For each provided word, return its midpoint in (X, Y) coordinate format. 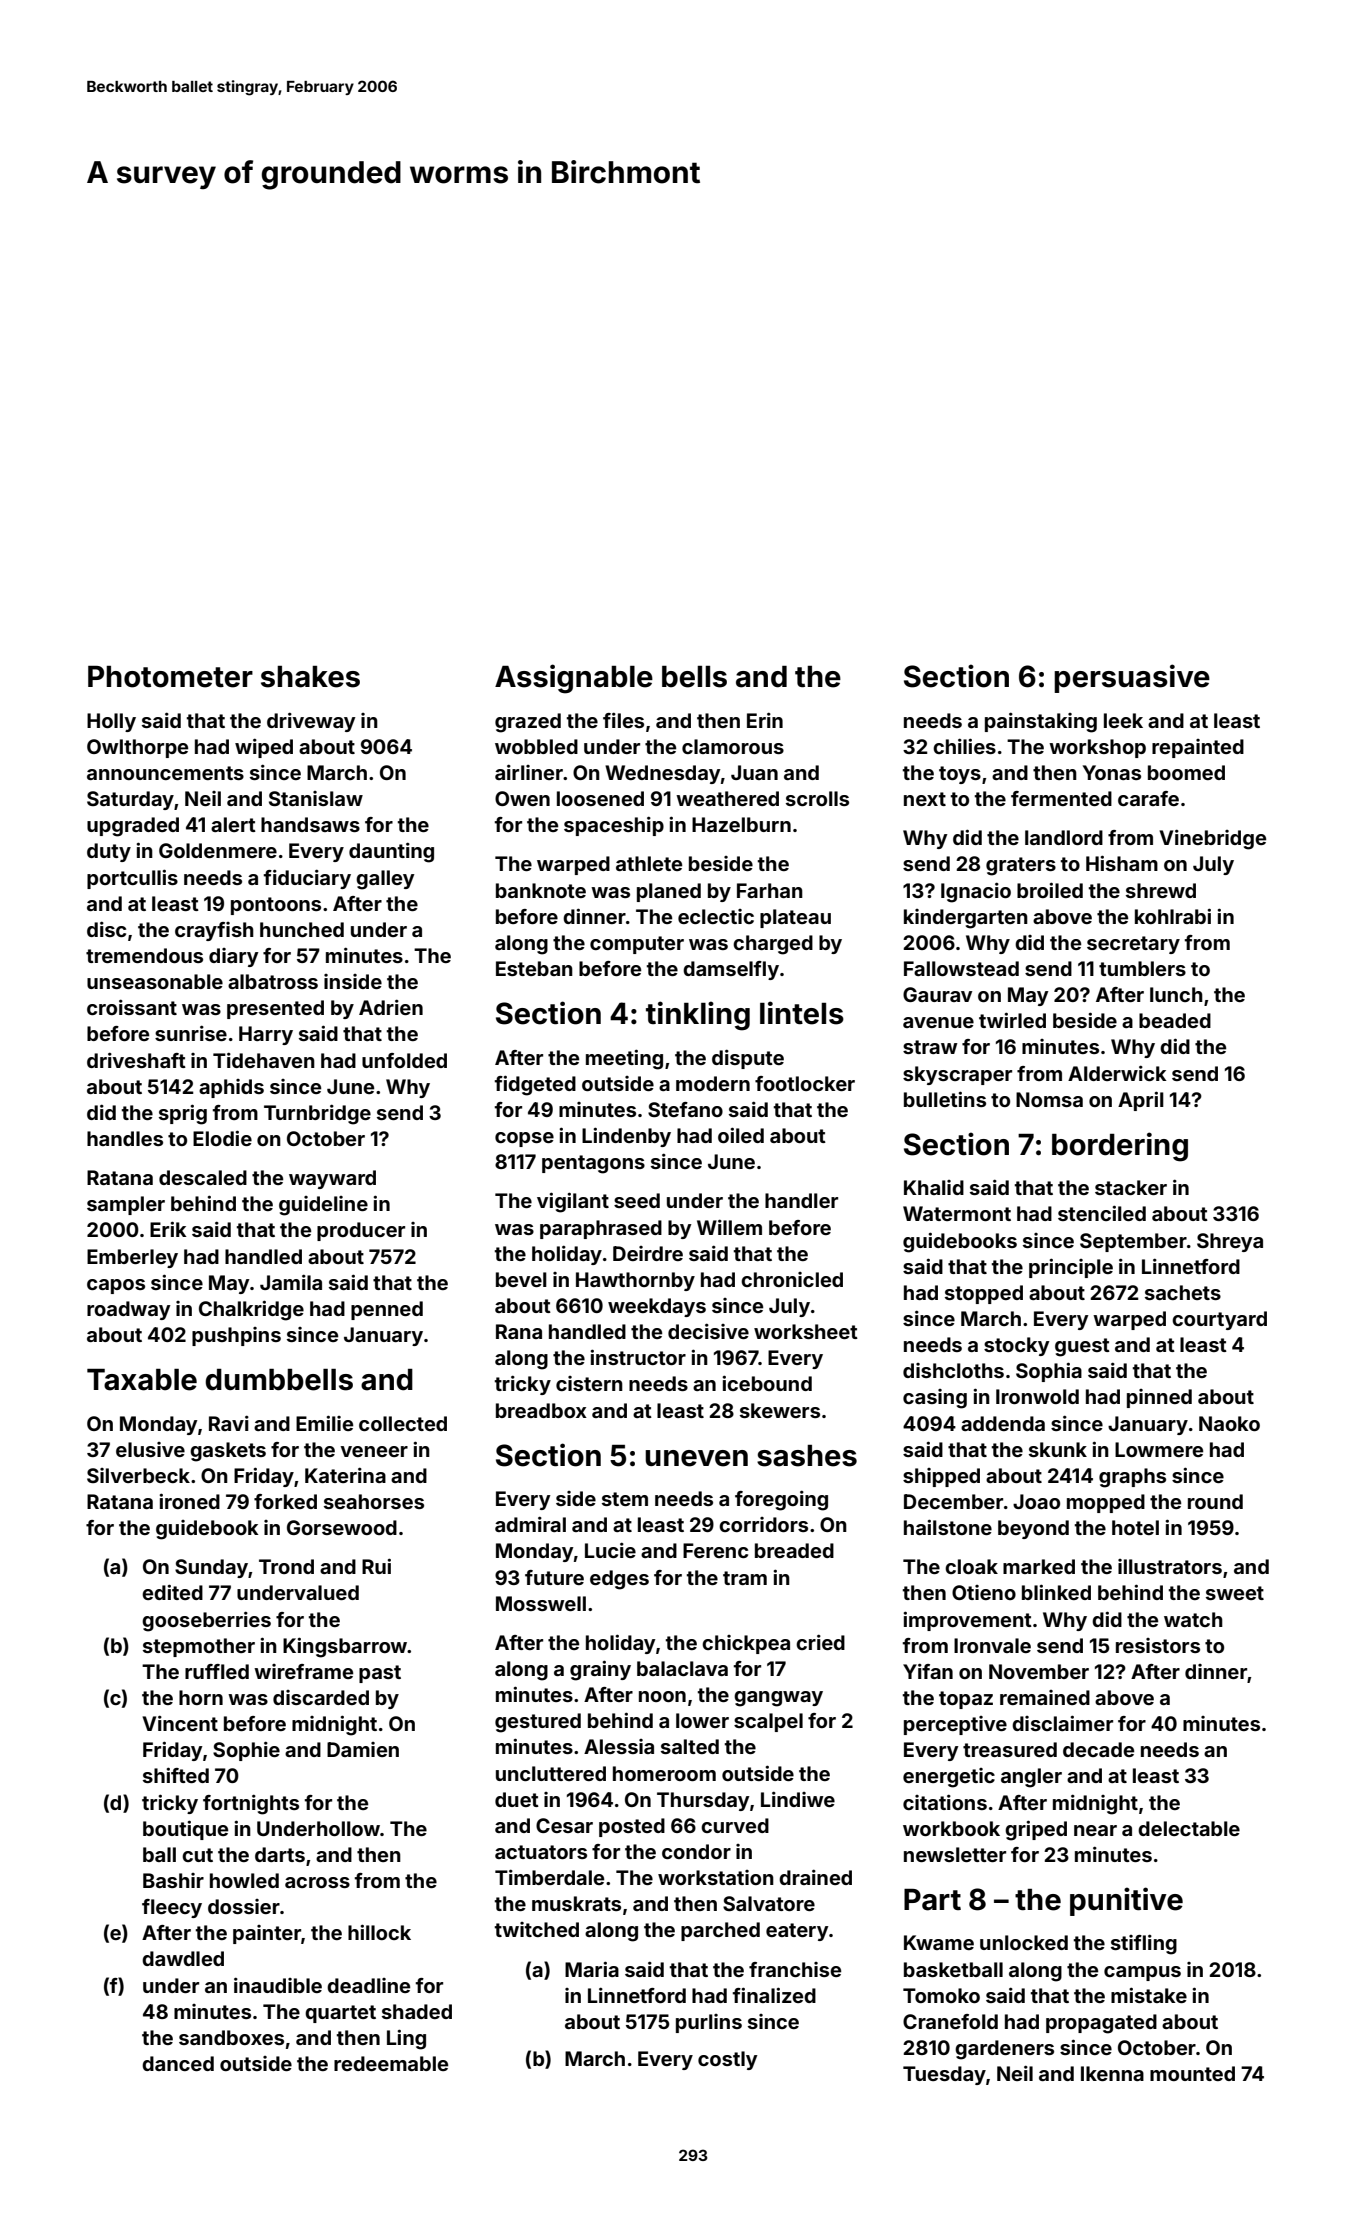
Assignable (574, 679)
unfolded (404, 1060)
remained (1045, 1697)
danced (178, 2063)
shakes (310, 677)
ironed (189, 1501)
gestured (538, 1723)
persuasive (1132, 678)
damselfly (731, 970)
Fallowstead (961, 968)
